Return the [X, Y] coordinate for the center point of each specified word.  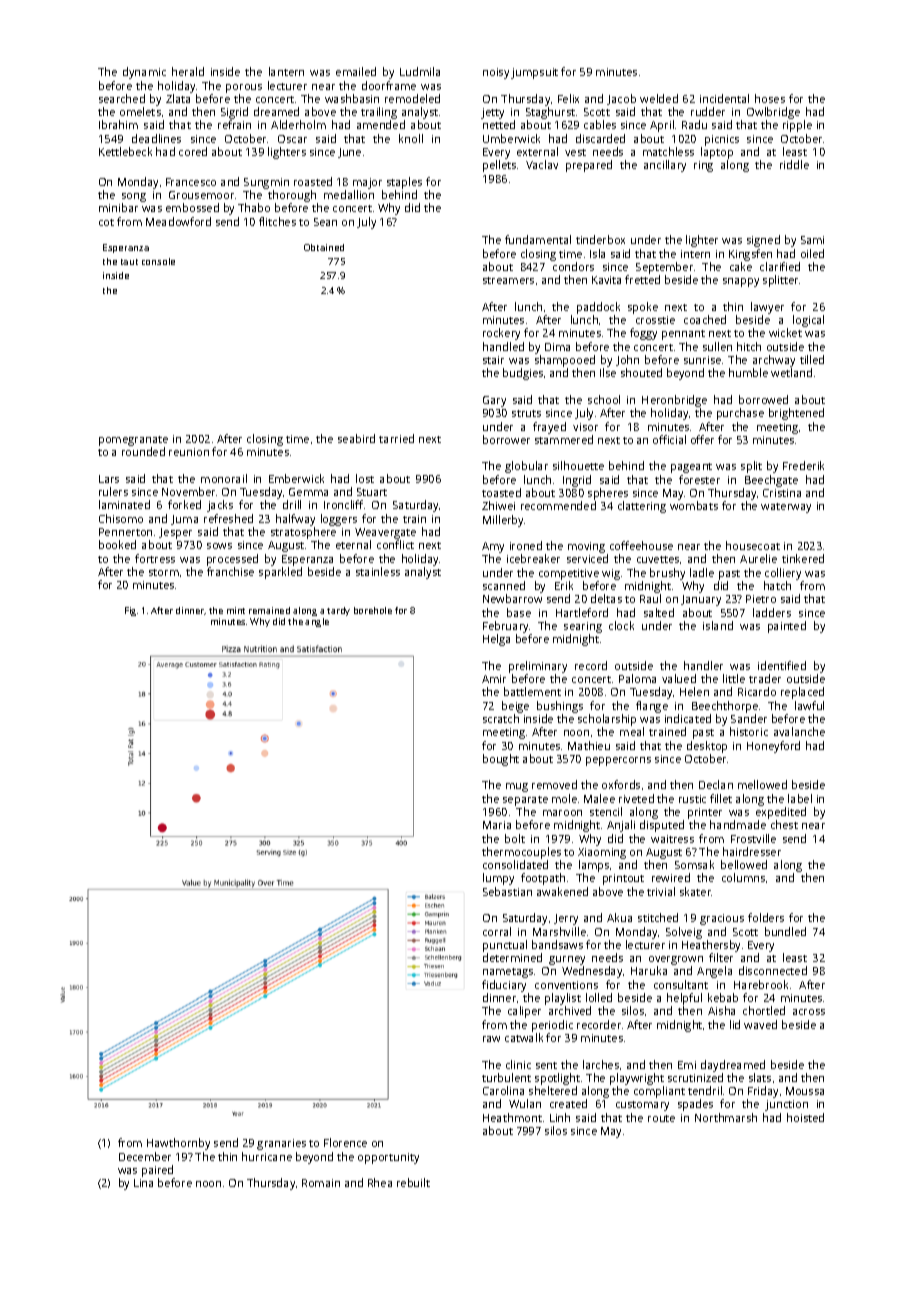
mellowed [762, 784]
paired [157, 1171]
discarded [600, 138]
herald [188, 71]
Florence [345, 1142]
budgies [523, 374]
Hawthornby [178, 1144]
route [661, 1118]
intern [695, 254]
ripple [797, 126]
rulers [113, 491]
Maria [497, 825]
